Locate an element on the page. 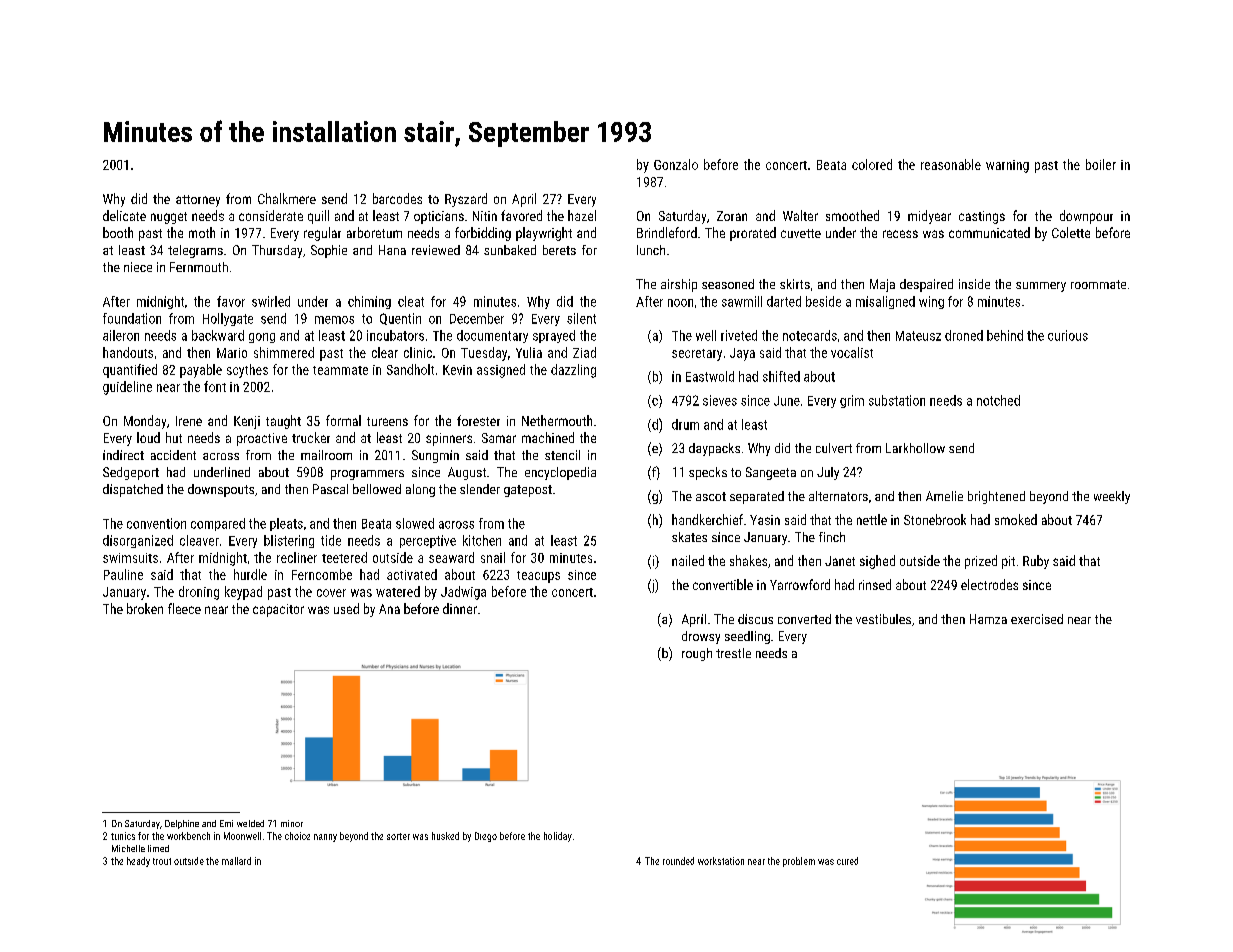 This document has height=952, width=1233. Amelie is located at coordinates (944, 496).
